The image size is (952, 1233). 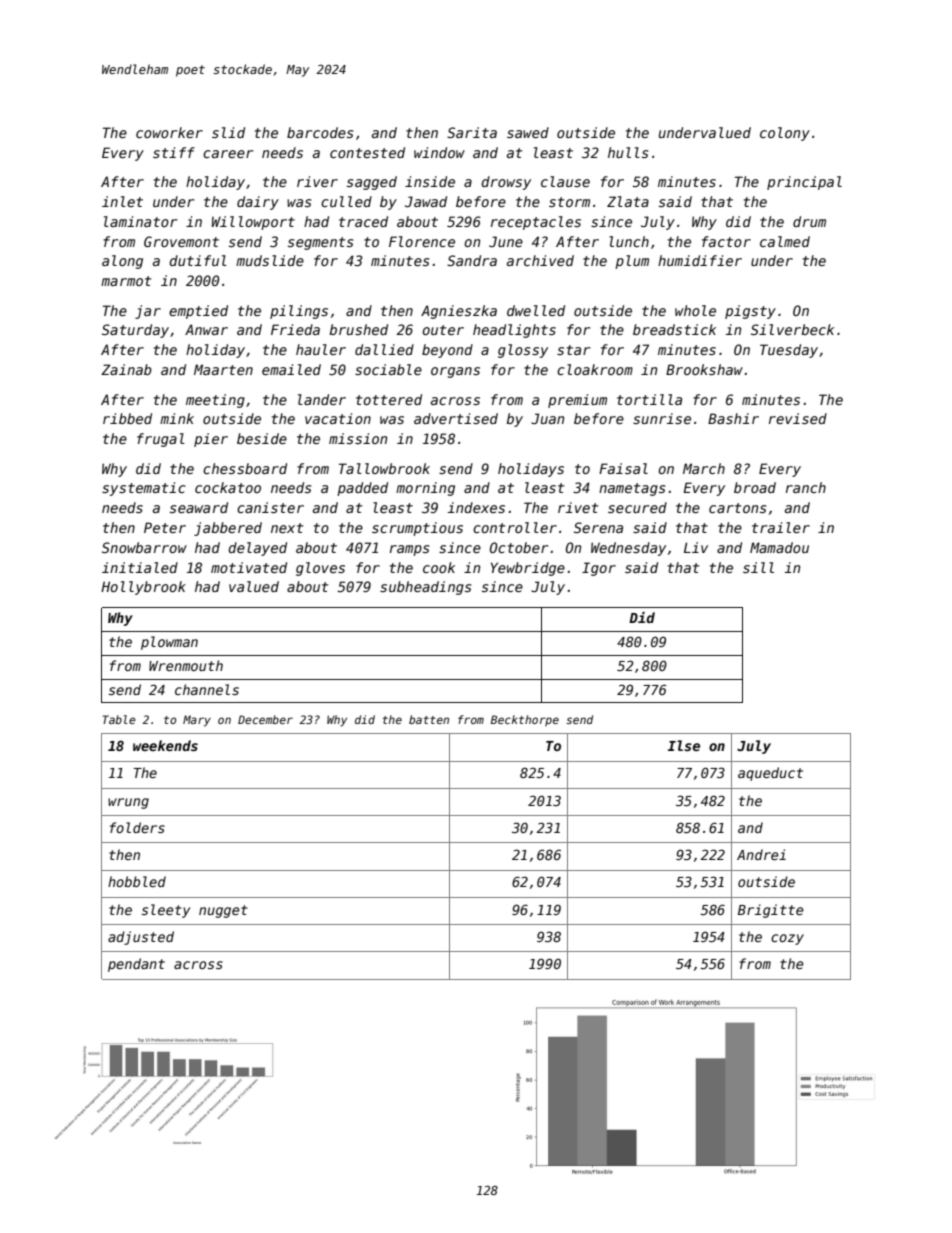 I want to click on beside, so click(x=262, y=438).
